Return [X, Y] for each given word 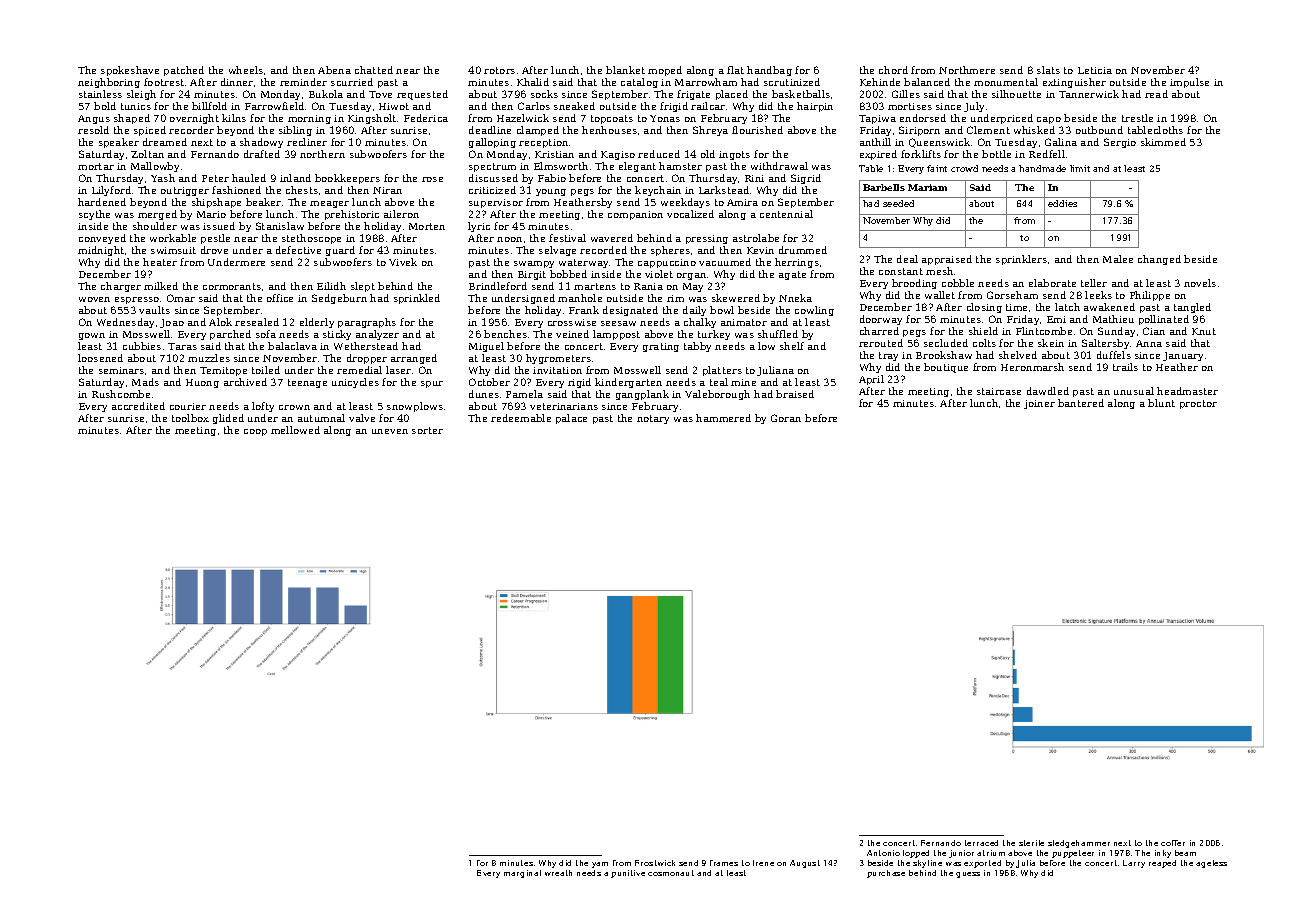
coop [255, 432]
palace [571, 419]
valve [362, 418]
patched [184, 71]
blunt [1161, 403]
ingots [734, 155]
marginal [522, 874]
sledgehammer [1079, 844]
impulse [1189, 83]
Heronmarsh [1032, 367]
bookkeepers [347, 179]
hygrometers [558, 359]
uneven [390, 431]
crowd [964, 168]
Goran [786, 418]
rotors [499, 70]
